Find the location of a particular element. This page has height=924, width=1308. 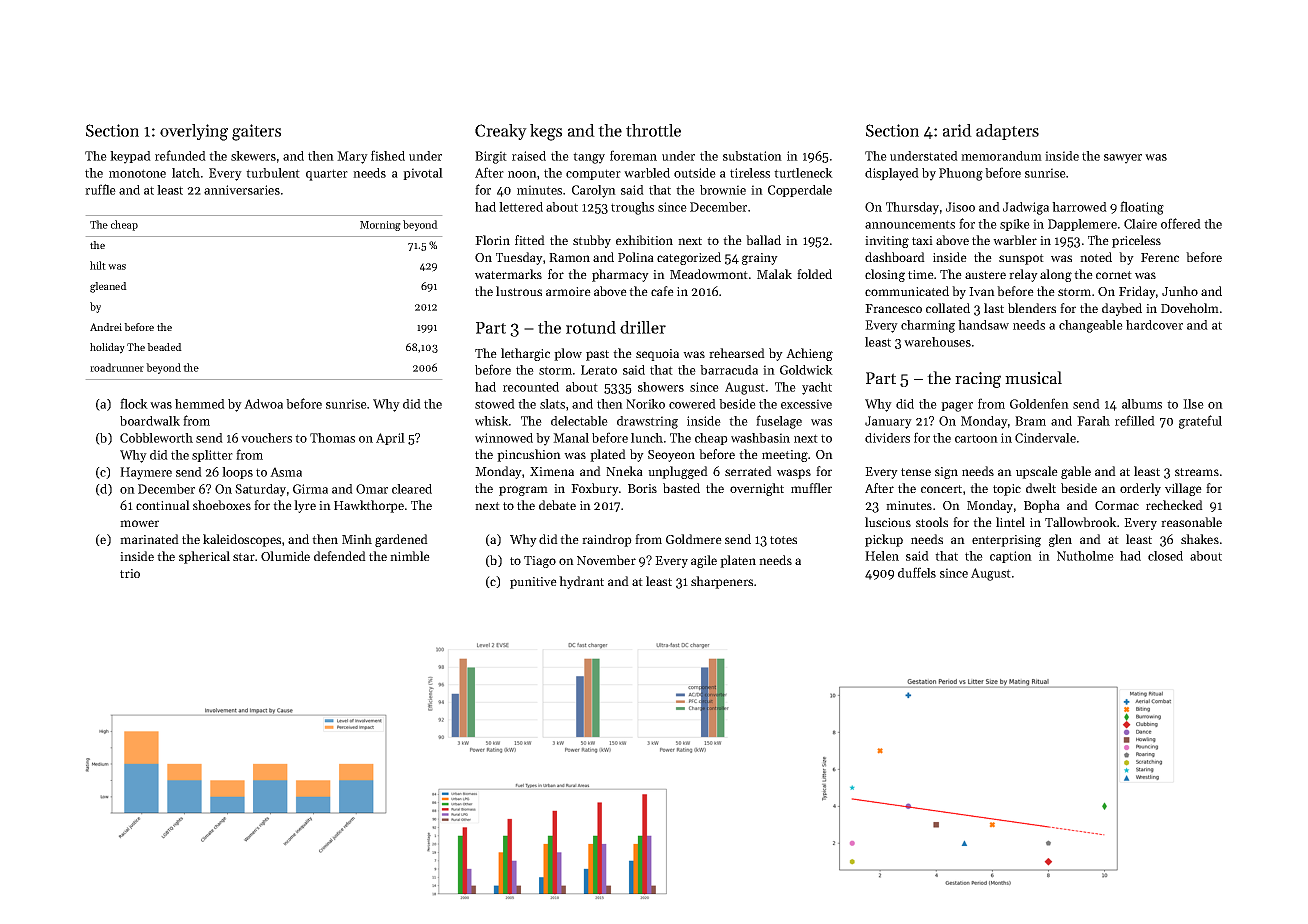

spike is located at coordinates (1015, 225).
